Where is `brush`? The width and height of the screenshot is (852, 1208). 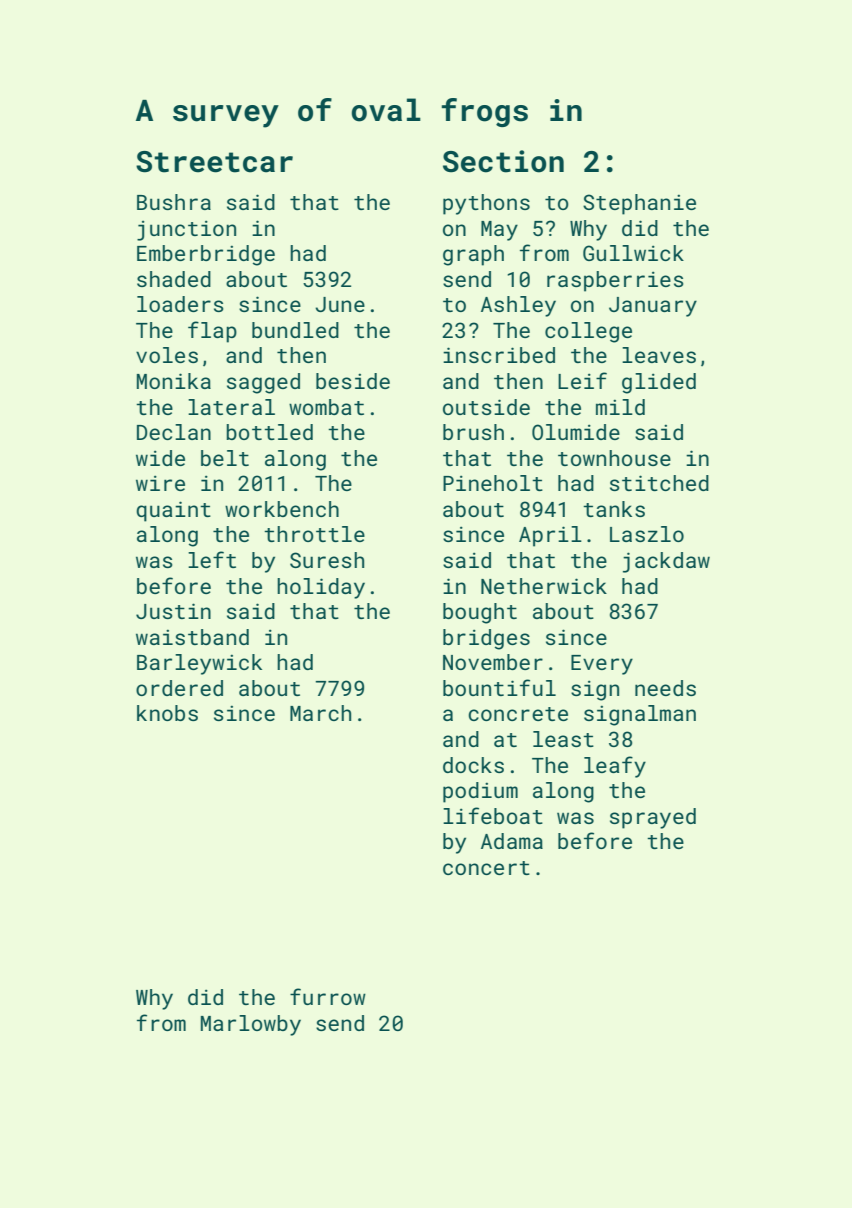 brush is located at coordinates (473, 432).
